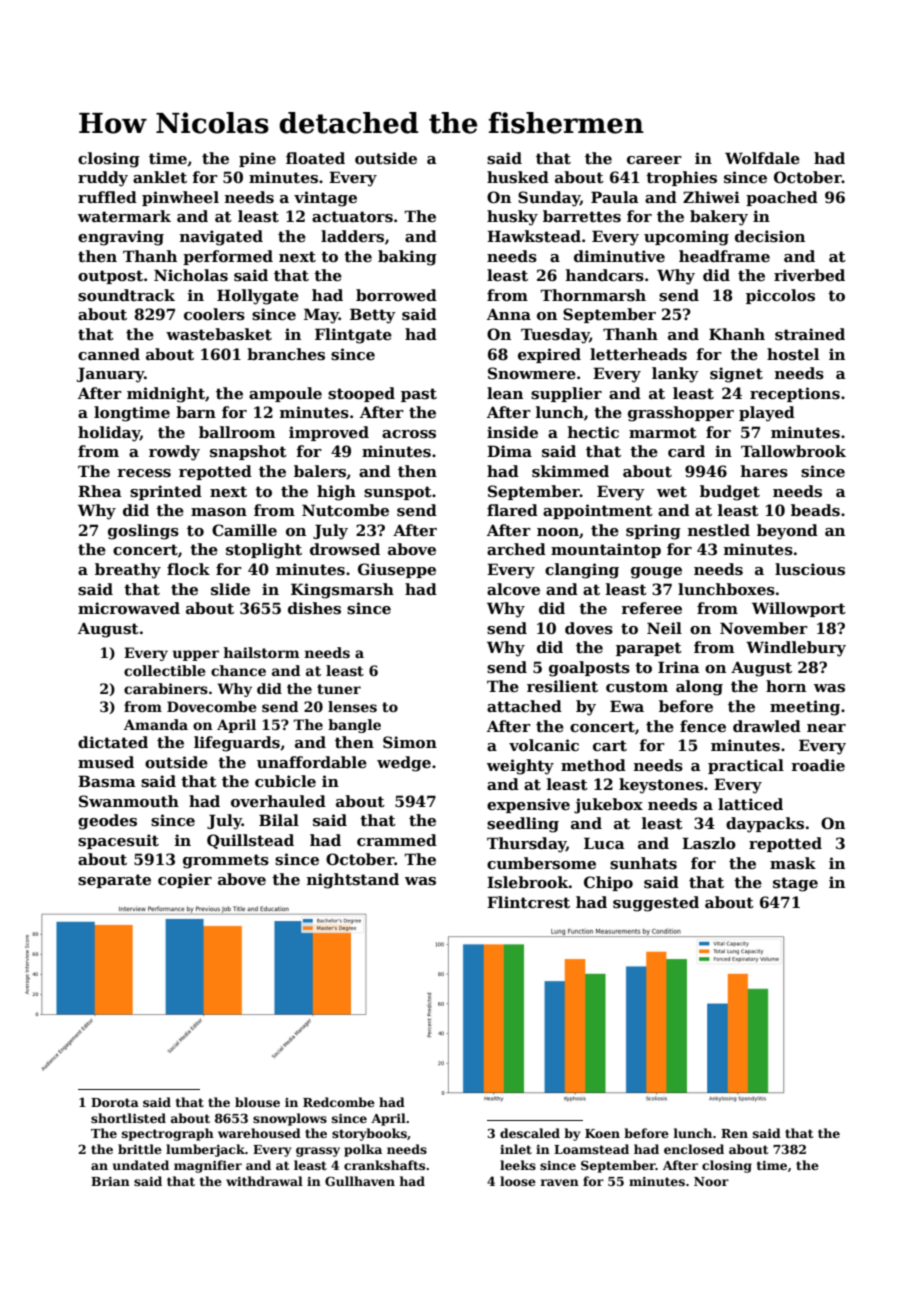 This screenshot has width=924, height=1314. I want to click on raven, so click(559, 1182).
